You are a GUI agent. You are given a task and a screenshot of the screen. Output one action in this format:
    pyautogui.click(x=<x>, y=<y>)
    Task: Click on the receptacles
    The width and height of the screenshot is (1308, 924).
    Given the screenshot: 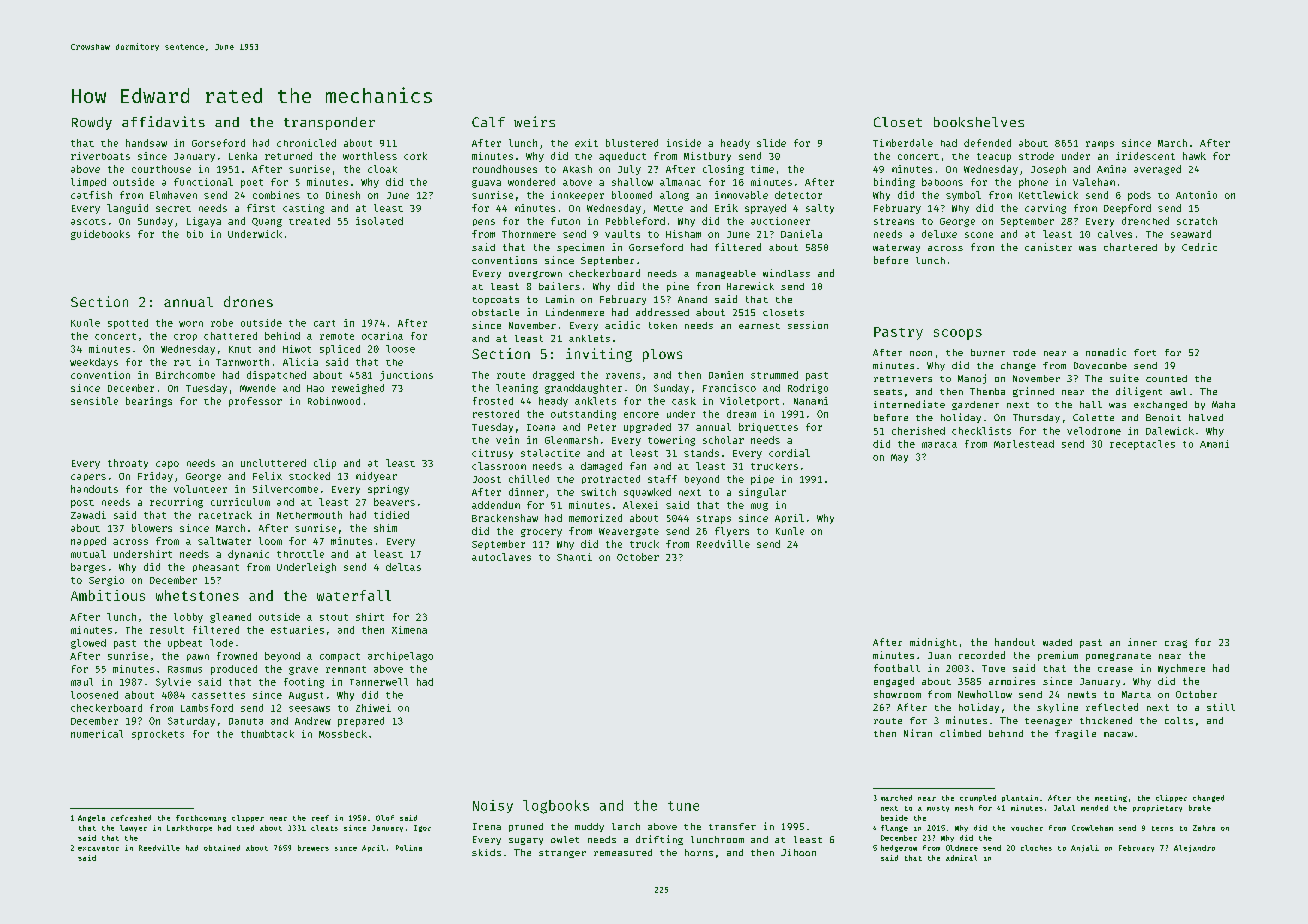 What is the action you would take?
    pyautogui.click(x=1142, y=445)
